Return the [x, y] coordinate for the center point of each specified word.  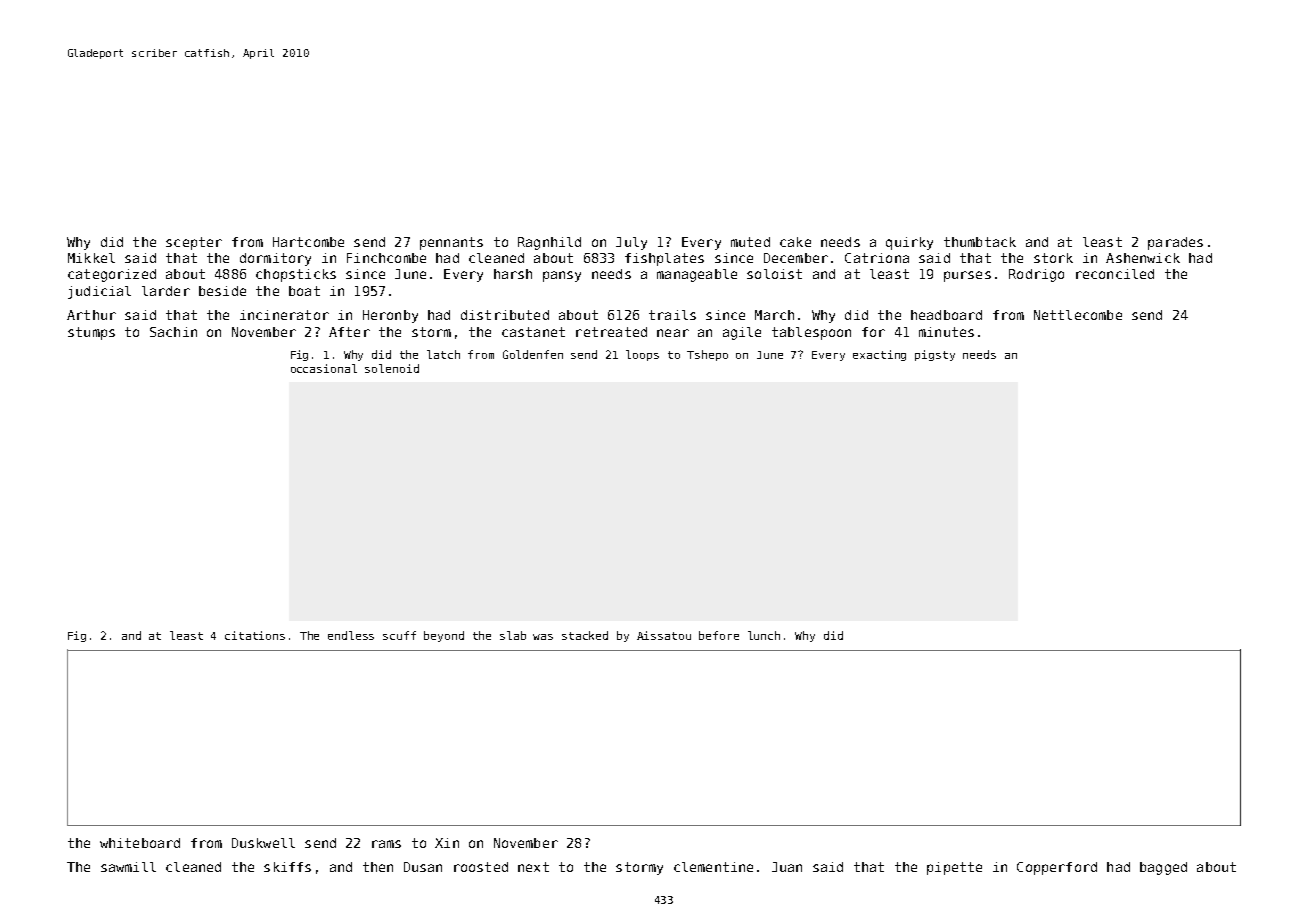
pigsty [935, 355]
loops [642, 355]
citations [255, 635]
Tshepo [707, 355]
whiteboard [140, 843]
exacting [879, 355]
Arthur [91, 315]
